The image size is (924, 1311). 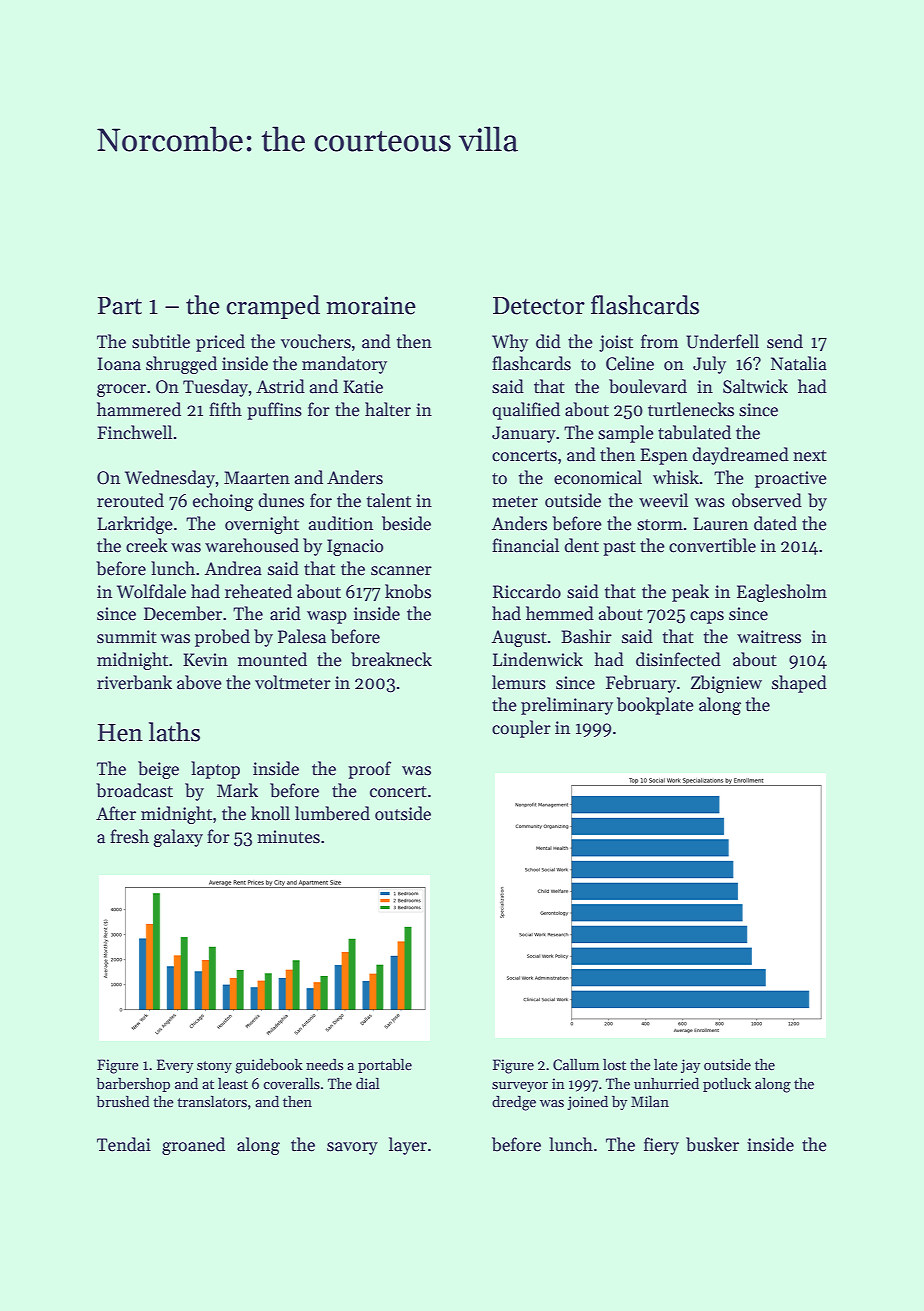 What do you see at coordinates (385, 1066) in the image?
I see `portable` at bounding box center [385, 1066].
